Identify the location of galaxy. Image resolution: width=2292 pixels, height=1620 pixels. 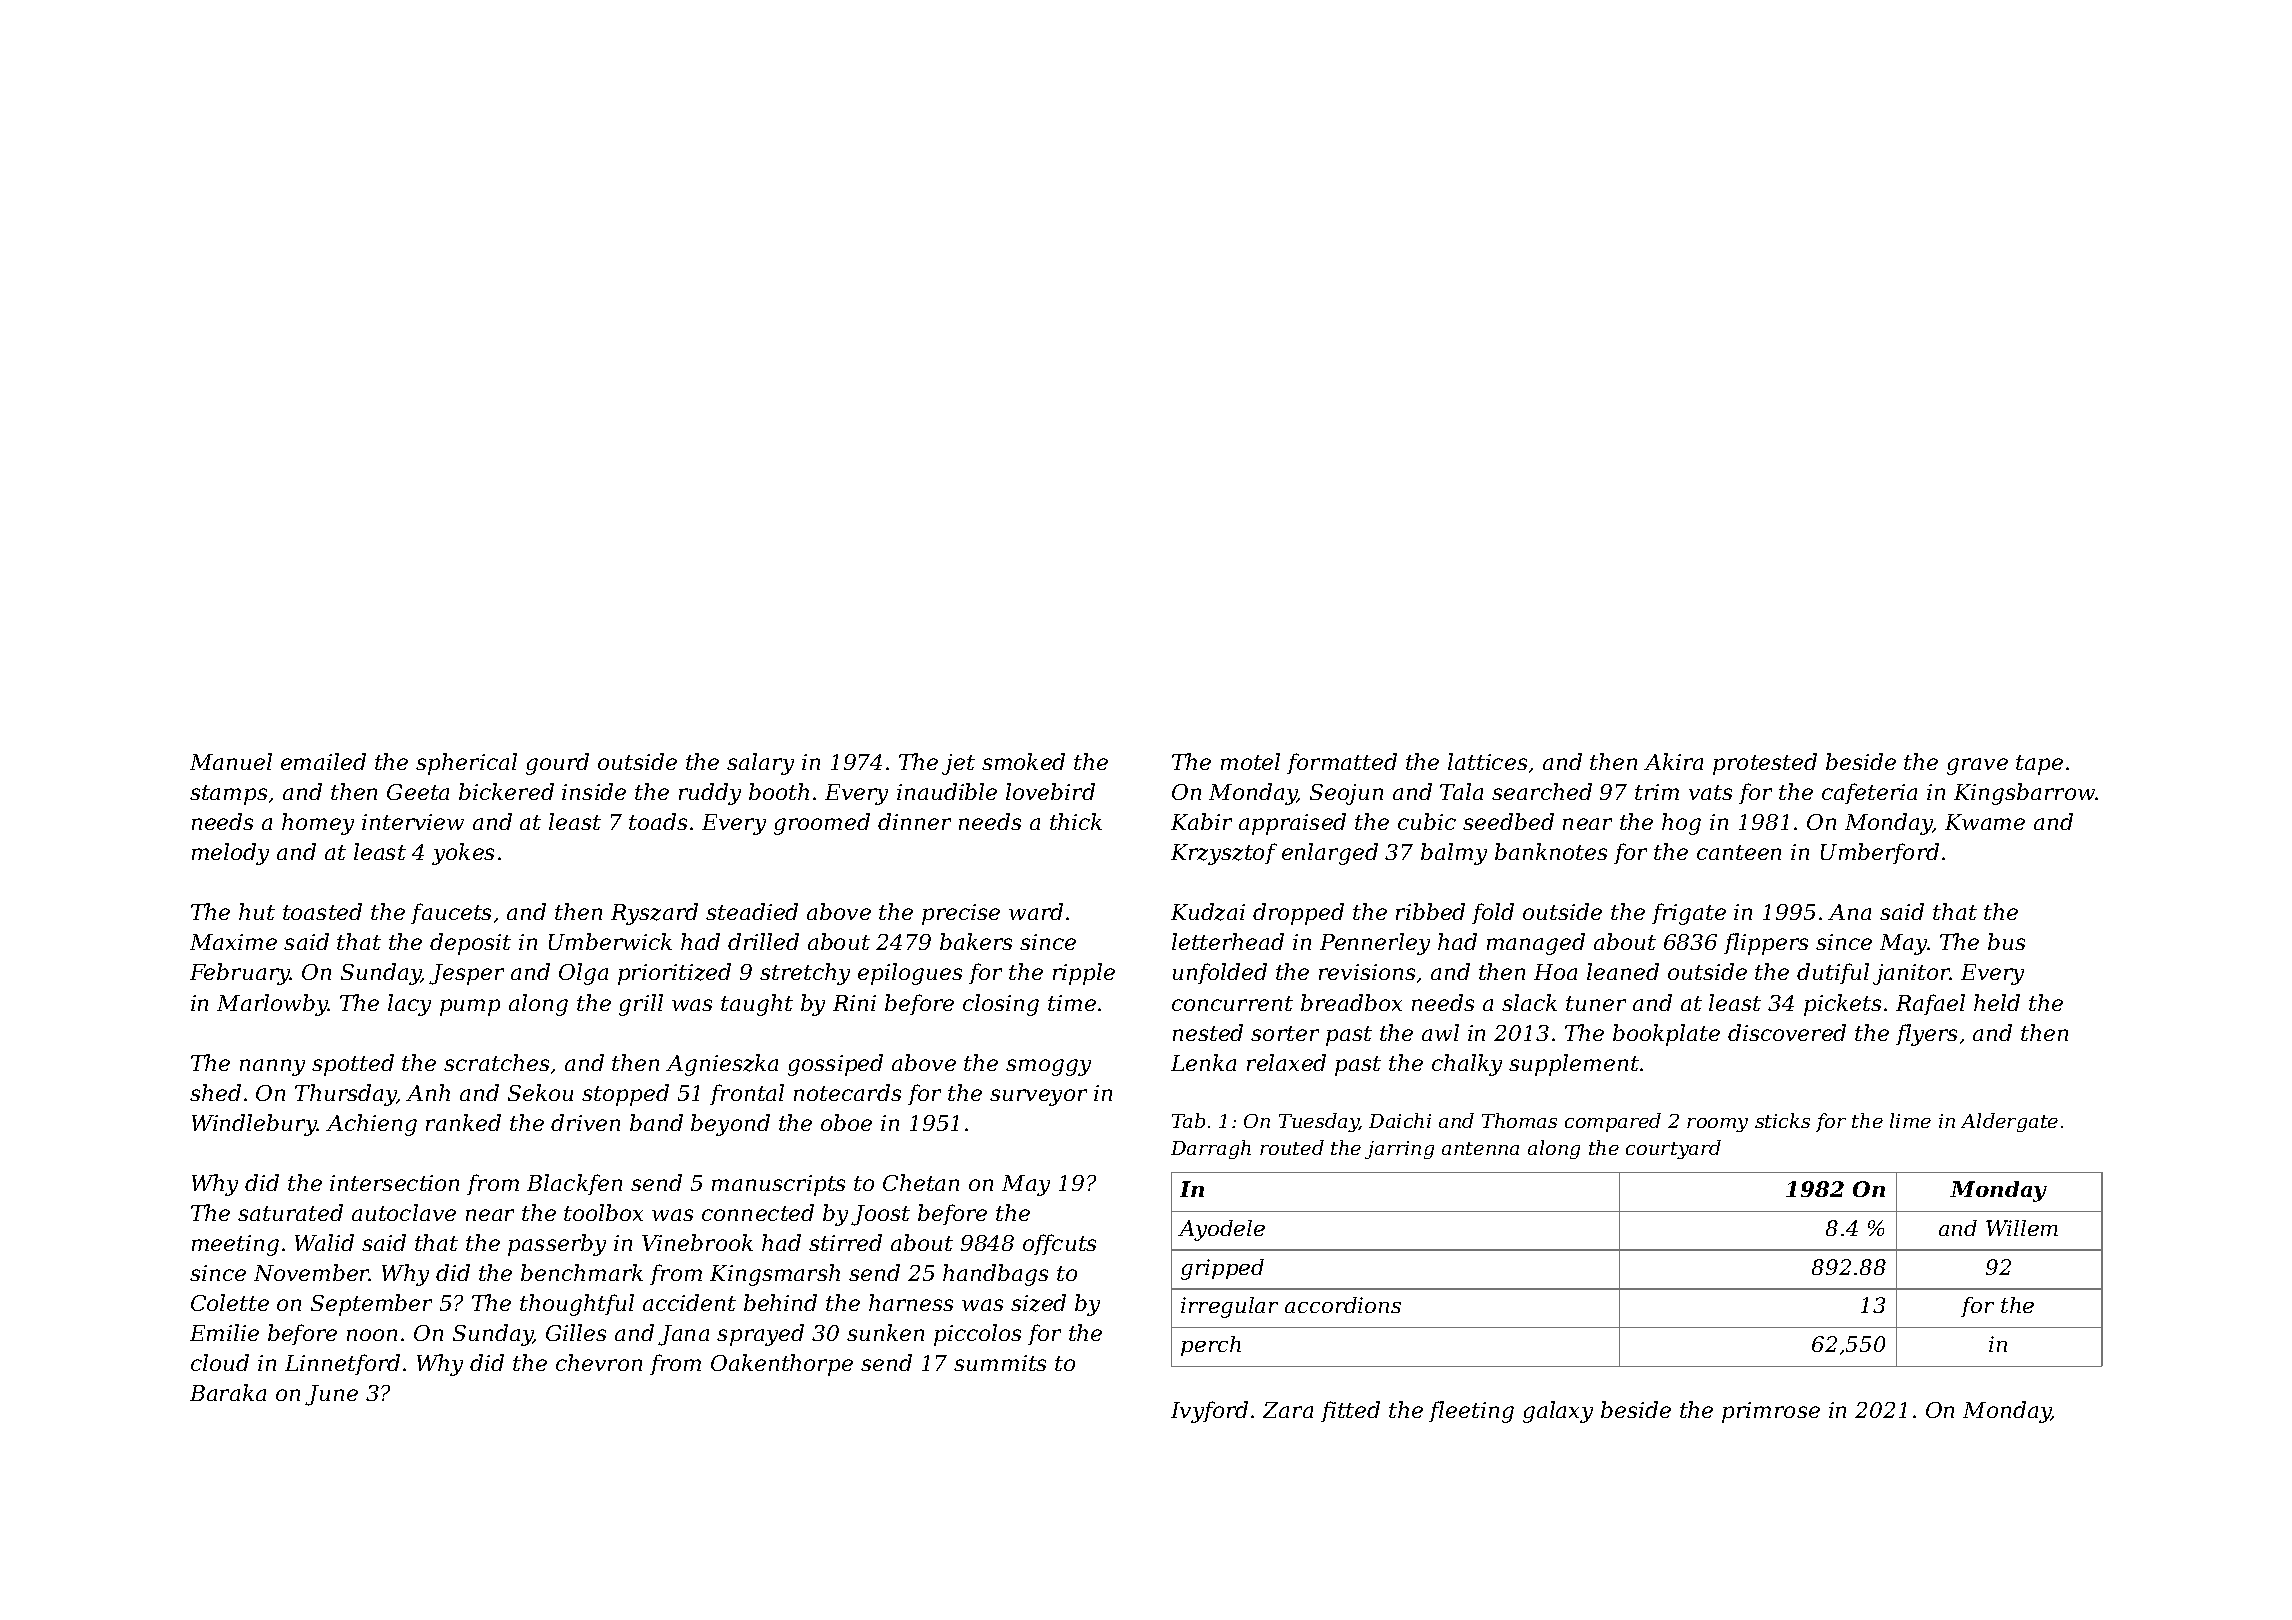
(1558, 1412).
